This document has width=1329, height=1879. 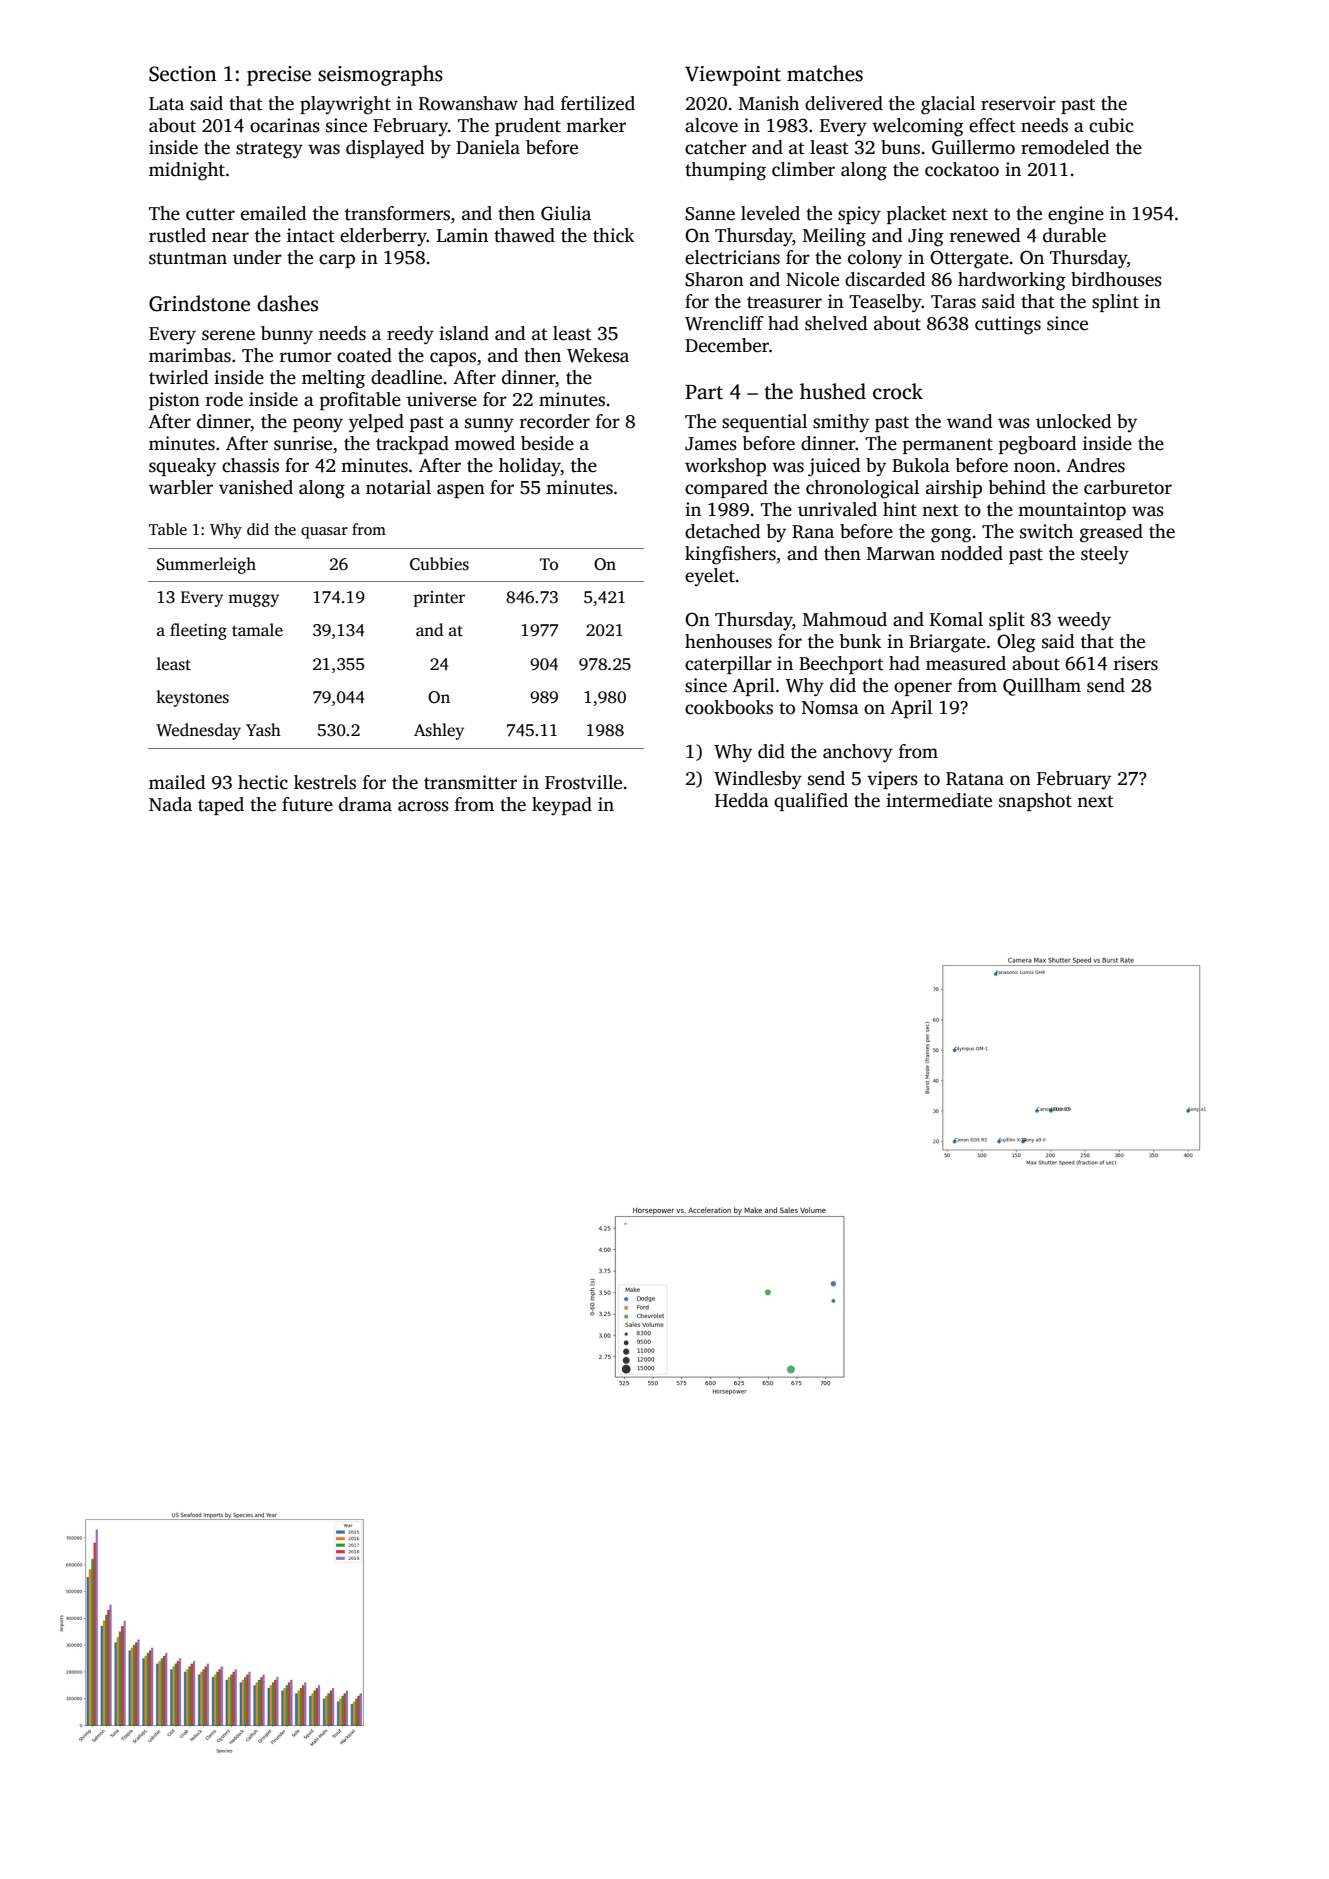 What do you see at coordinates (250, 465) in the document?
I see `chassis` at bounding box center [250, 465].
